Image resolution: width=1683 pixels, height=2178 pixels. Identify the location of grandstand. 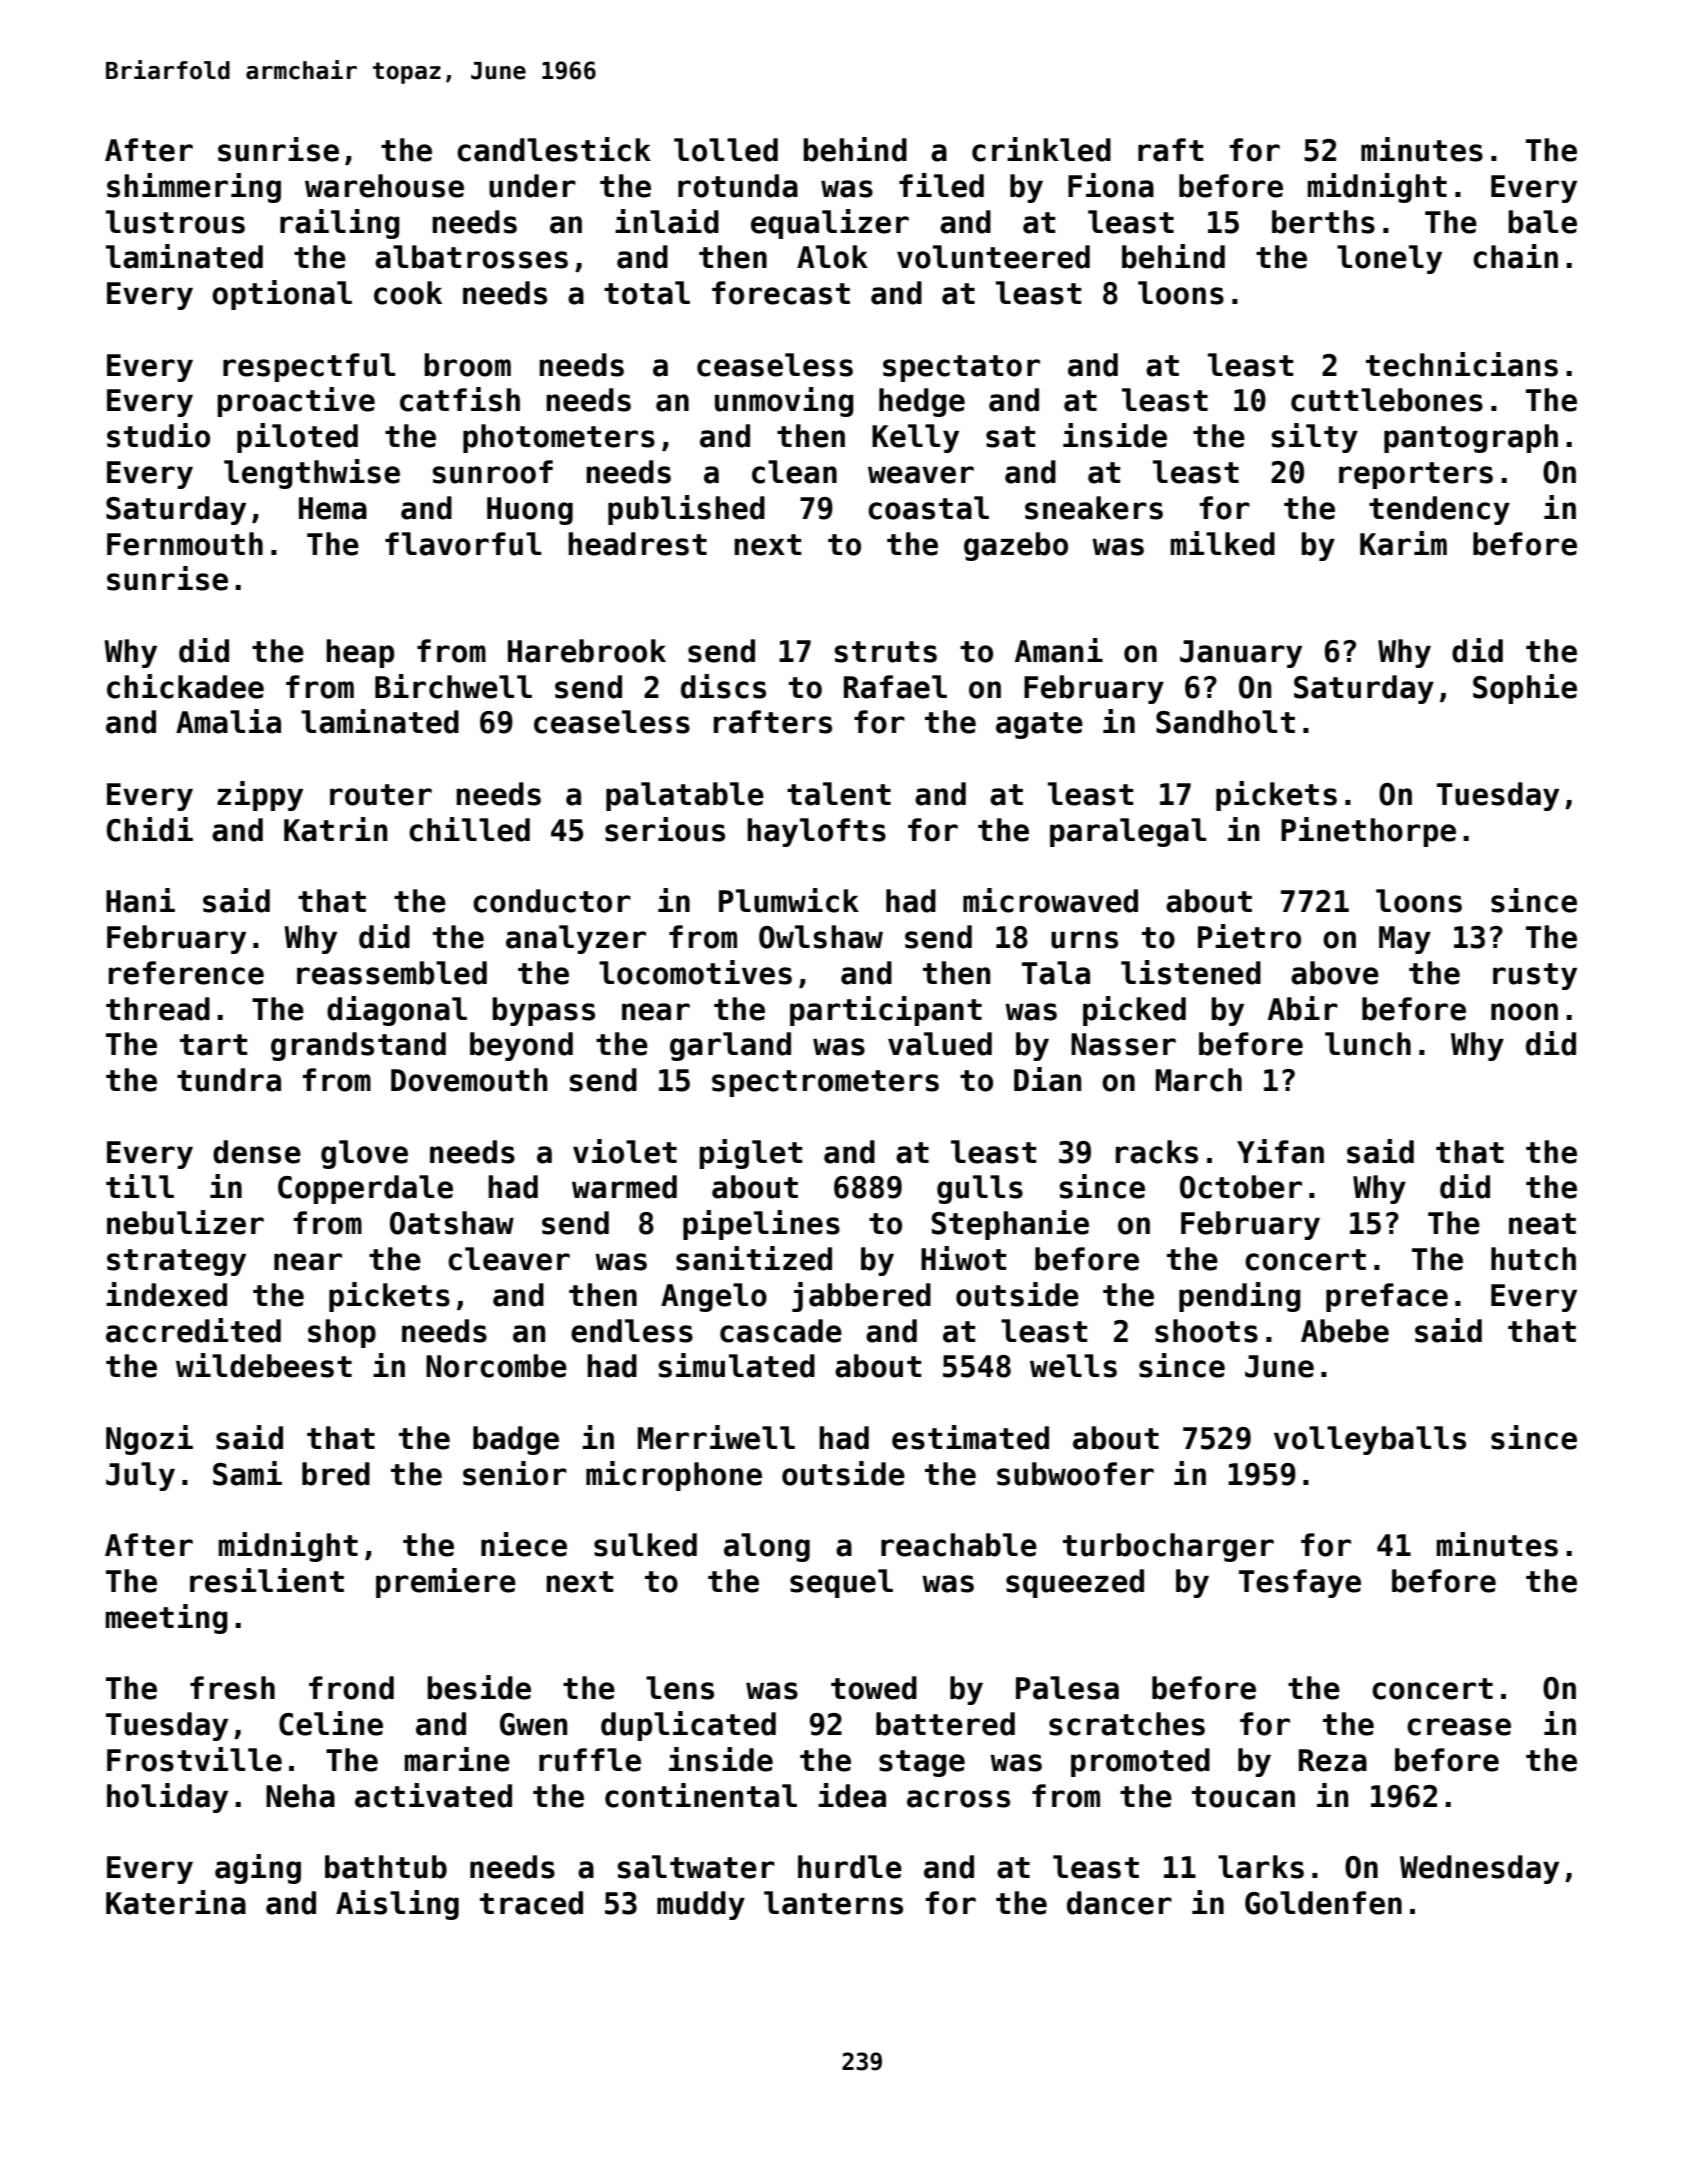
(358, 1046).
